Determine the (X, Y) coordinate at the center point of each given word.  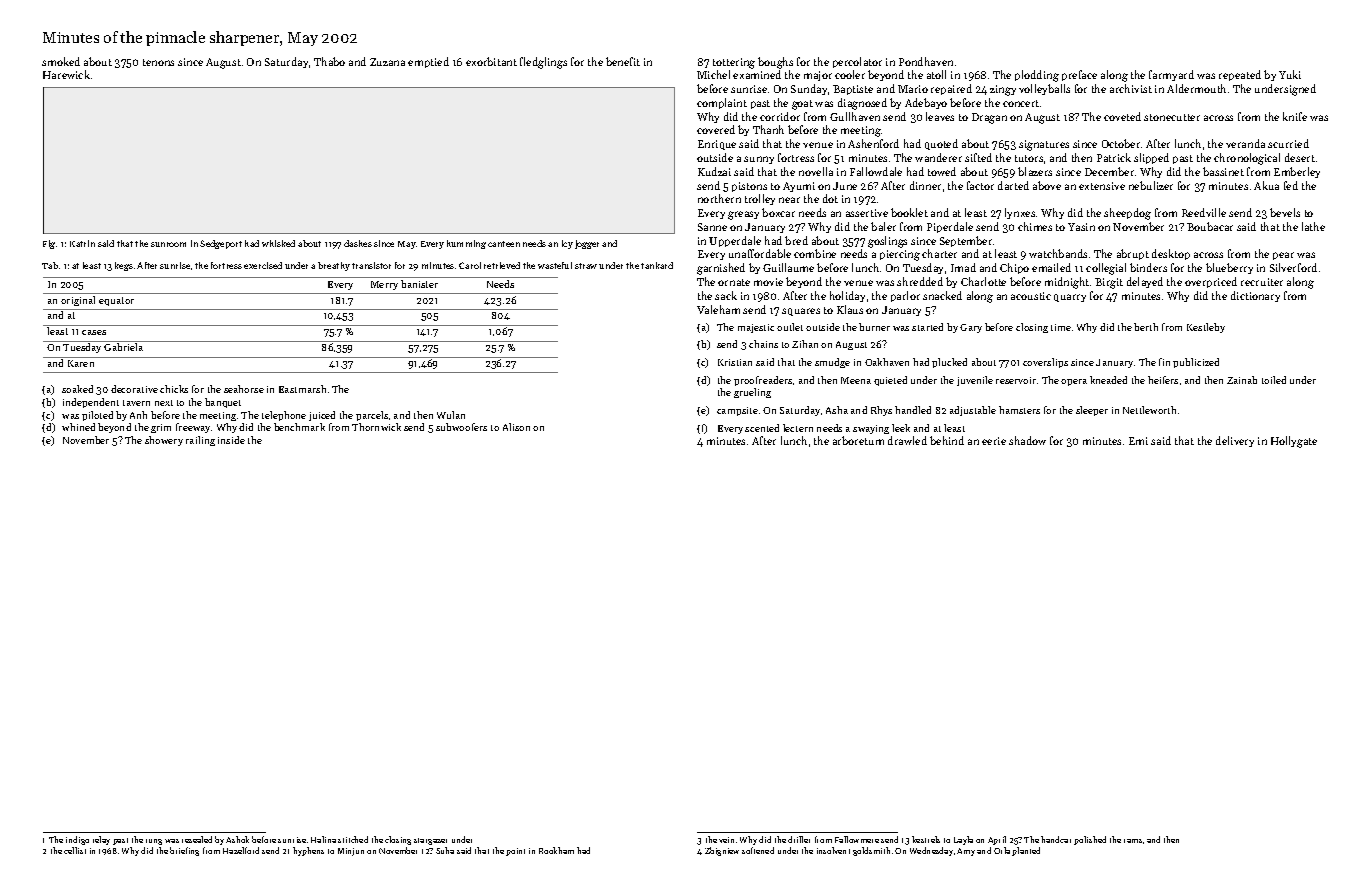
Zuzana (387, 62)
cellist (75, 850)
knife (1295, 116)
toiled (1274, 380)
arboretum (858, 440)
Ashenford (873, 143)
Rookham (556, 850)
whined (78, 427)
